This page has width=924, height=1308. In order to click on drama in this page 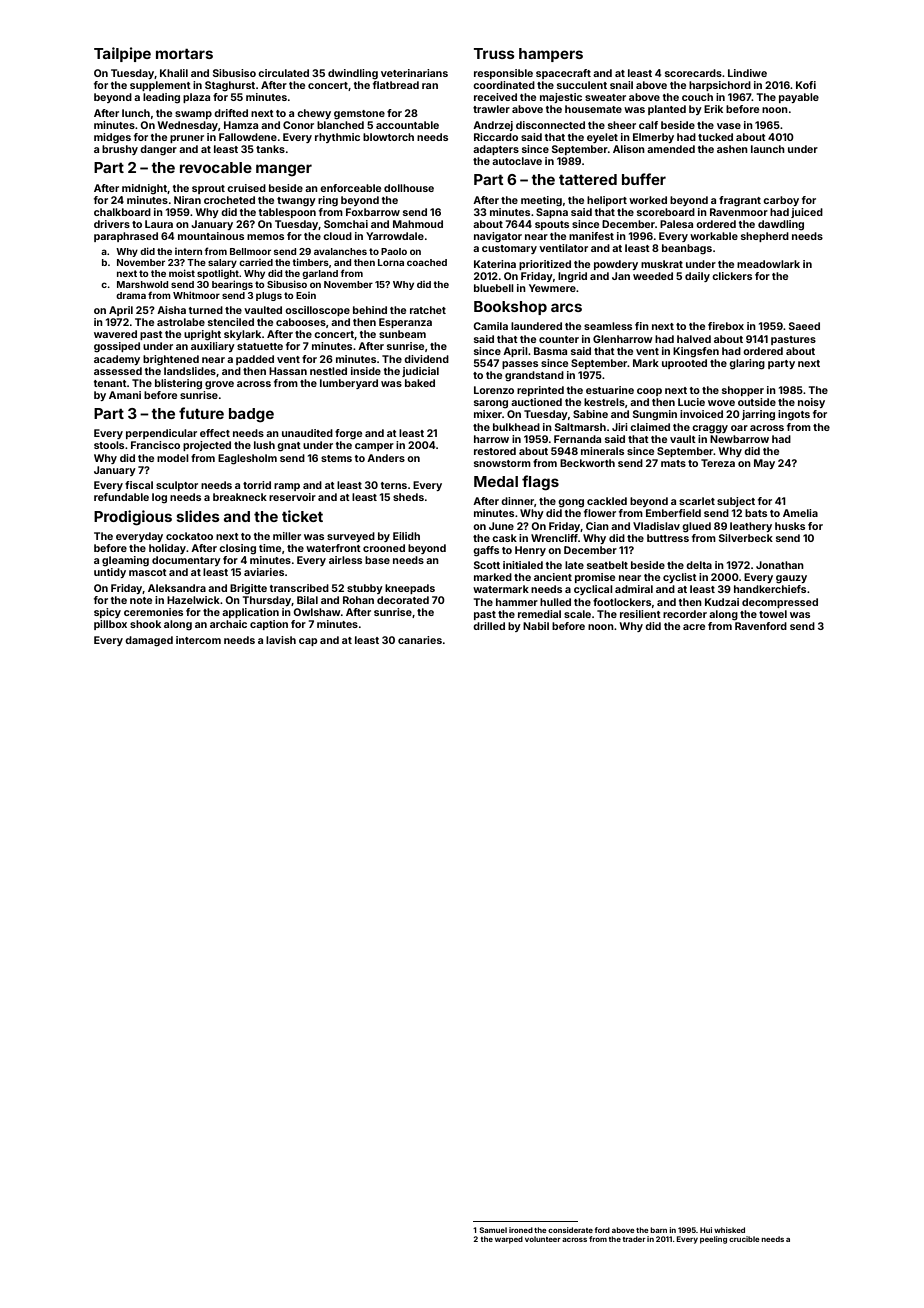, I will do `click(131, 295)`.
